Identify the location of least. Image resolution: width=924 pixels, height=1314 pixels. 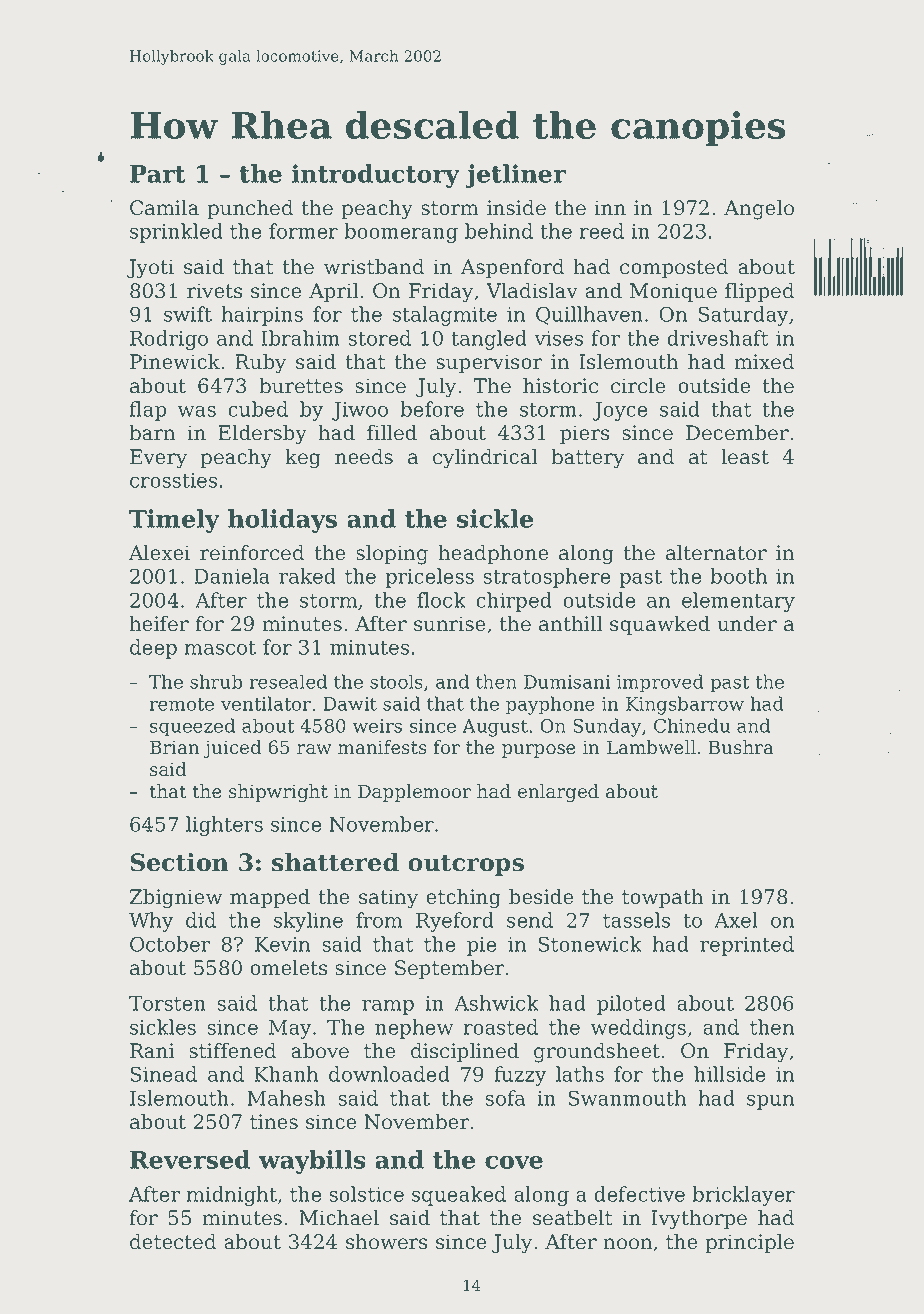
(745, 457).
